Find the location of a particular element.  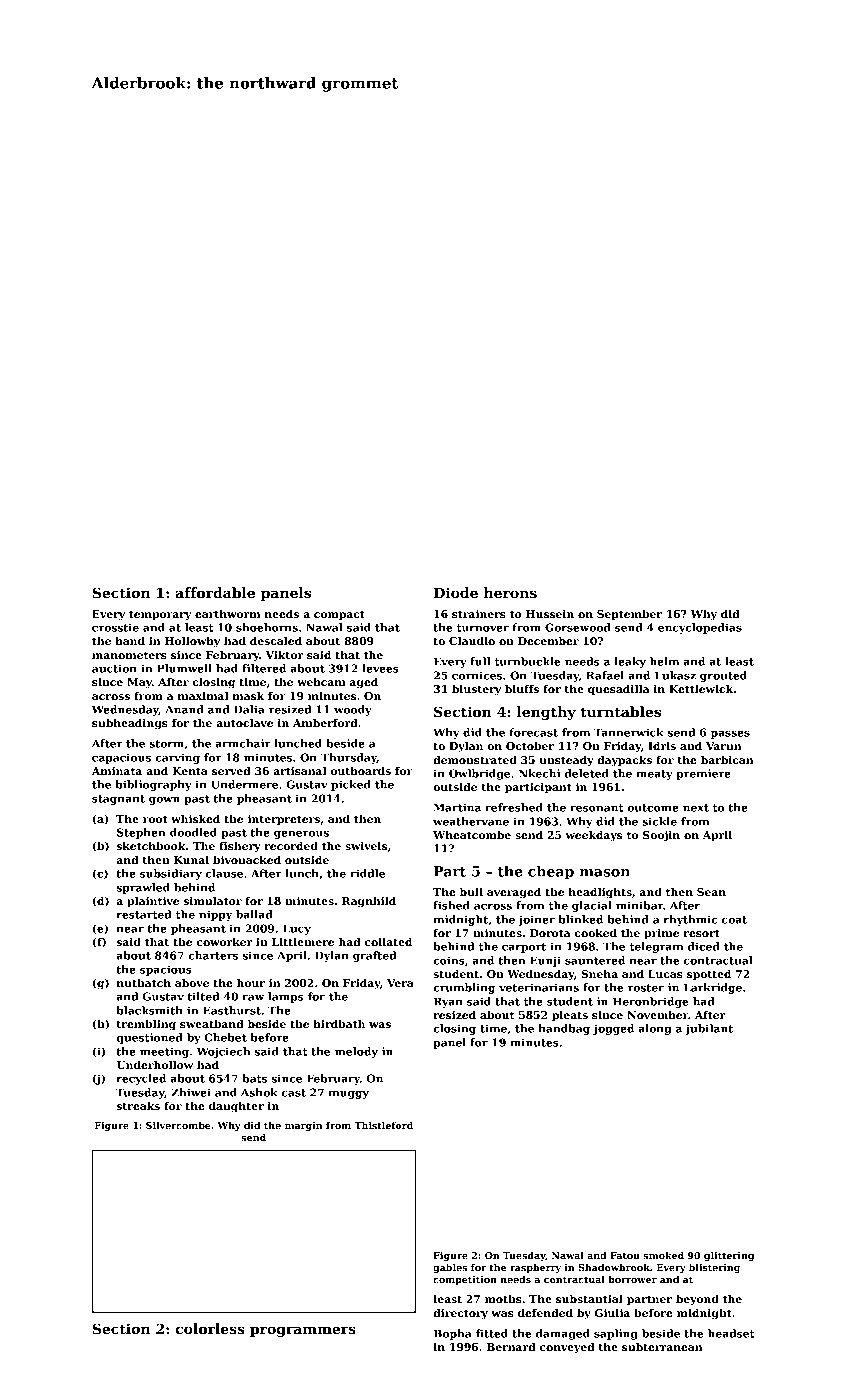

Ryan is located at coordinates (448, 1002).
